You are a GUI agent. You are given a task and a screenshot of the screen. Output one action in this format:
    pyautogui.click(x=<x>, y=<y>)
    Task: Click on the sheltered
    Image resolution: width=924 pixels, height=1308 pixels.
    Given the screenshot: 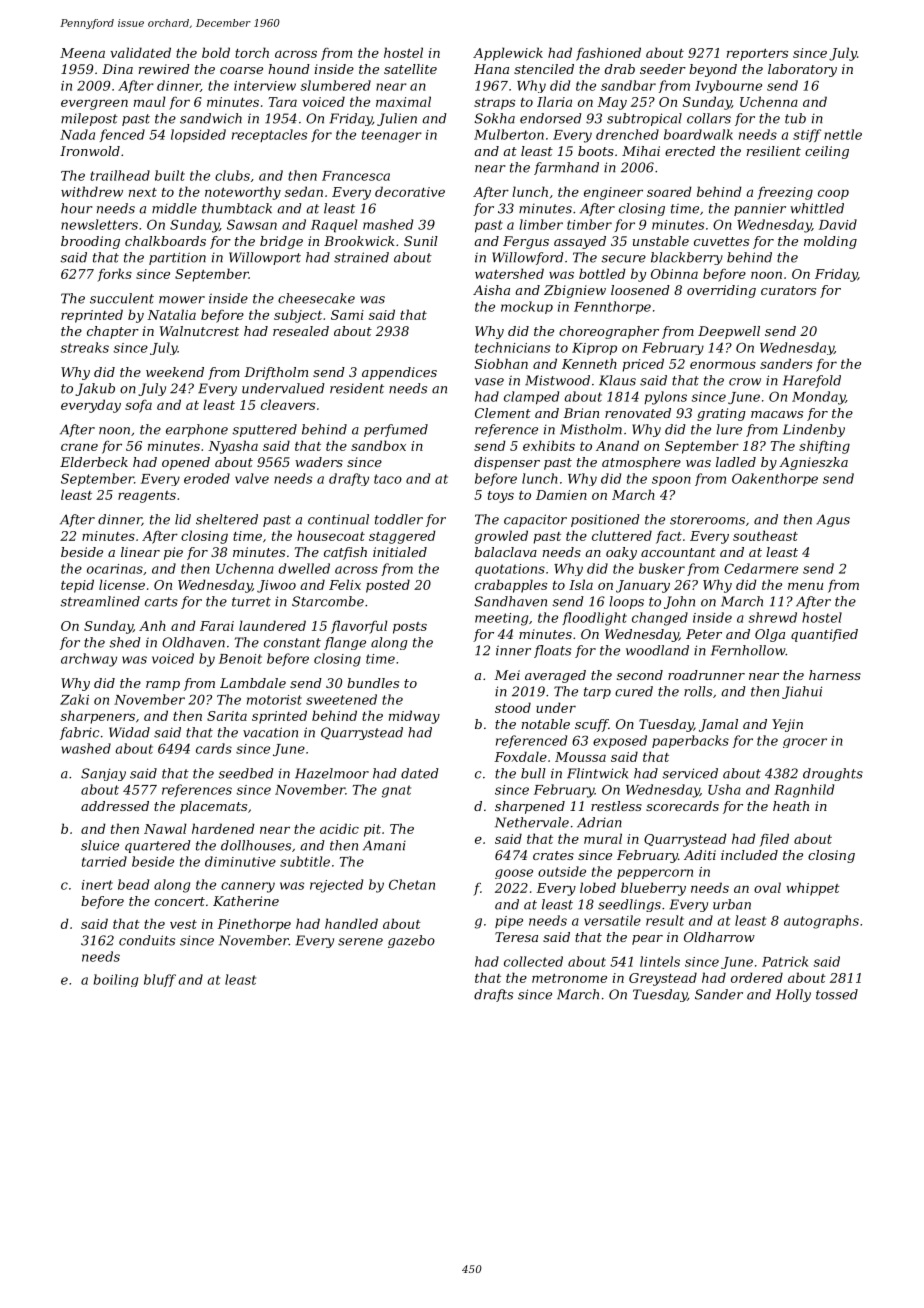 What is the action you would take?
    pyautogui.click(x=227, y=519)
